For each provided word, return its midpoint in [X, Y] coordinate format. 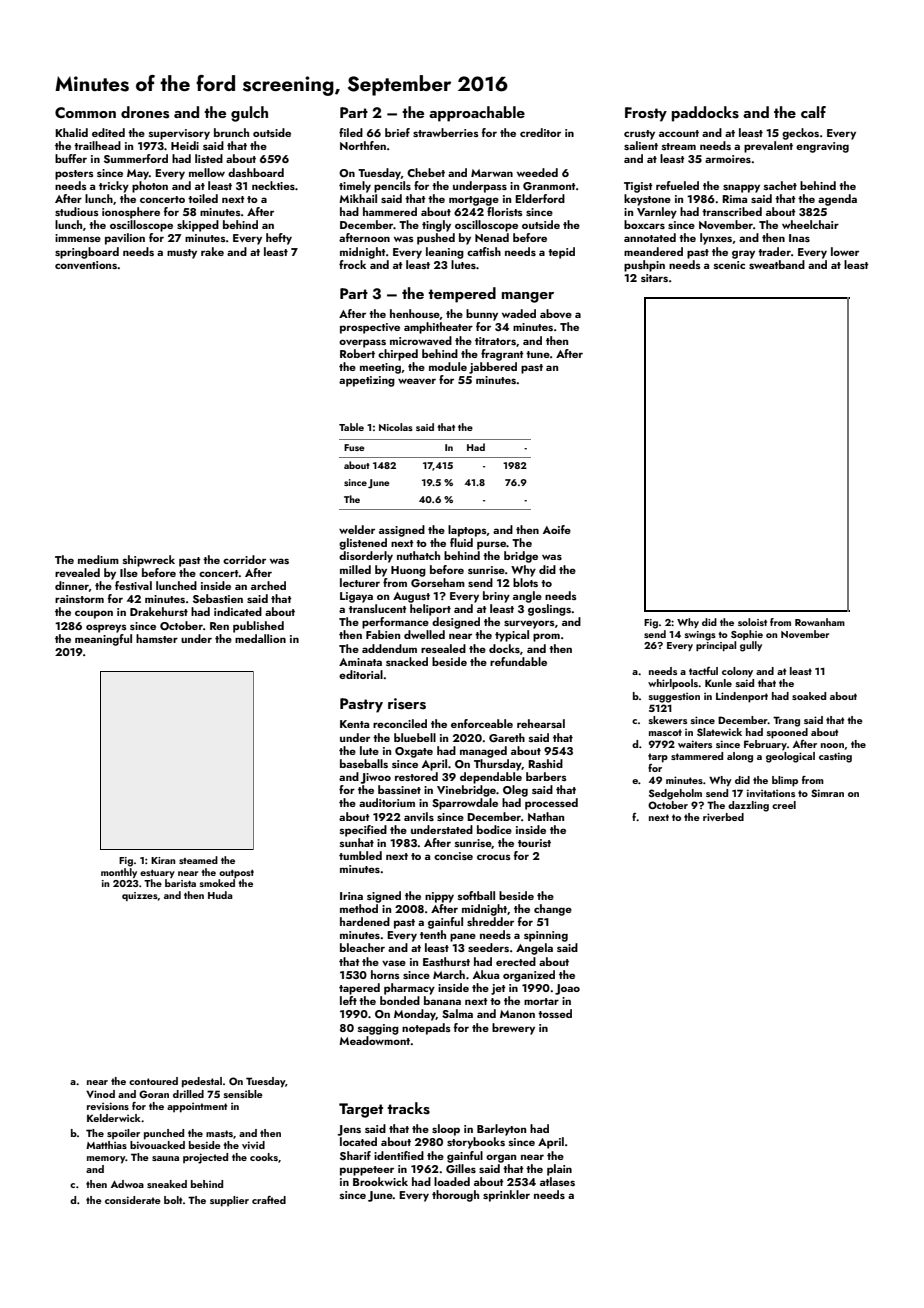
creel [784, 805]
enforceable [482, 723]
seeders [488, 947]
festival [133, 585]
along [740, 757]
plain [559, 1170]
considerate [133, 1200]
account [679, 133]
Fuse [354, 447]
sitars [654, 278]
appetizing [367, 381]
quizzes [140, 896]
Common [85, 113]
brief [397, 132]
